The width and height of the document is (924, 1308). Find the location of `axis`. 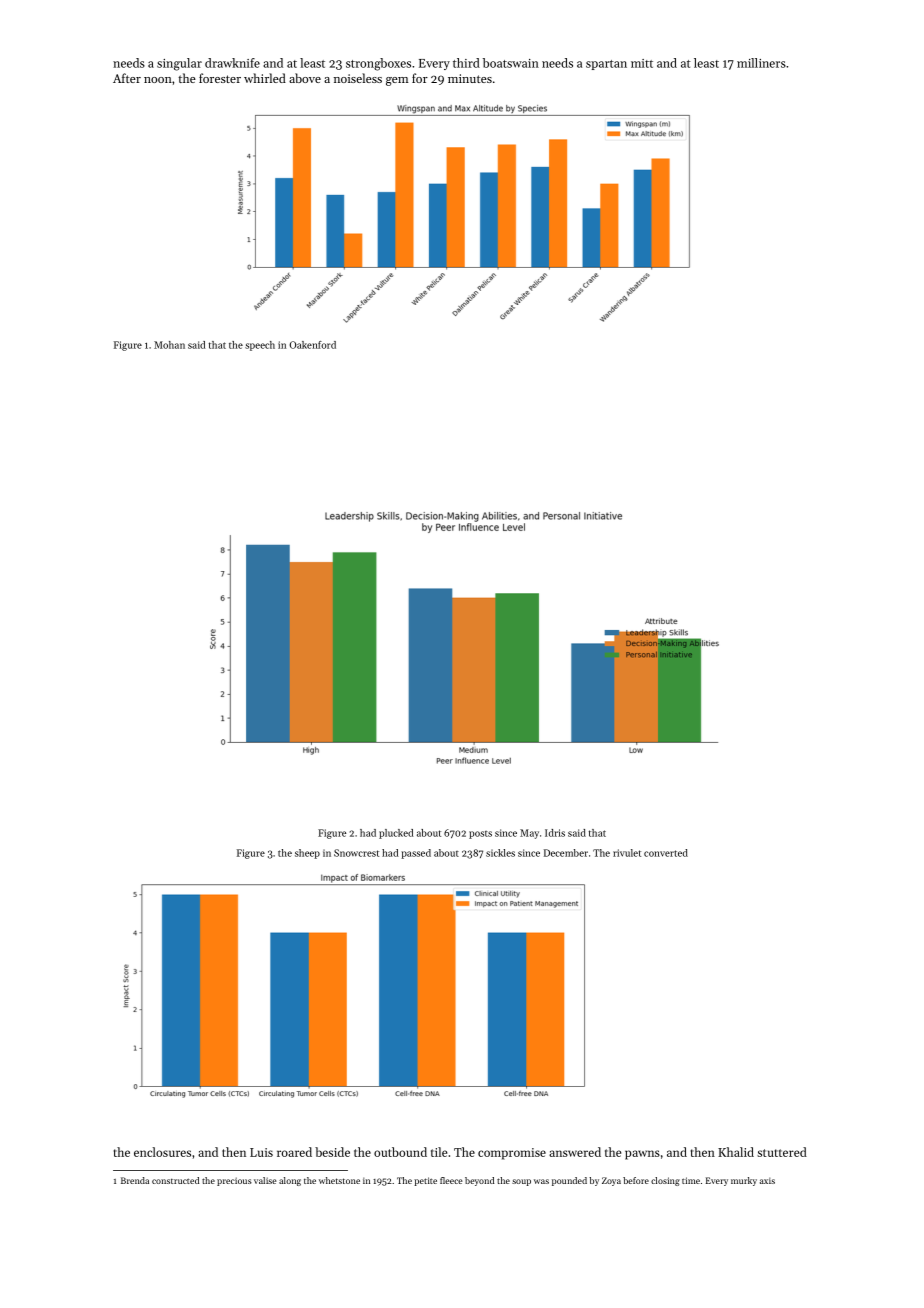

axis is located at coordinates (767, 1181).
